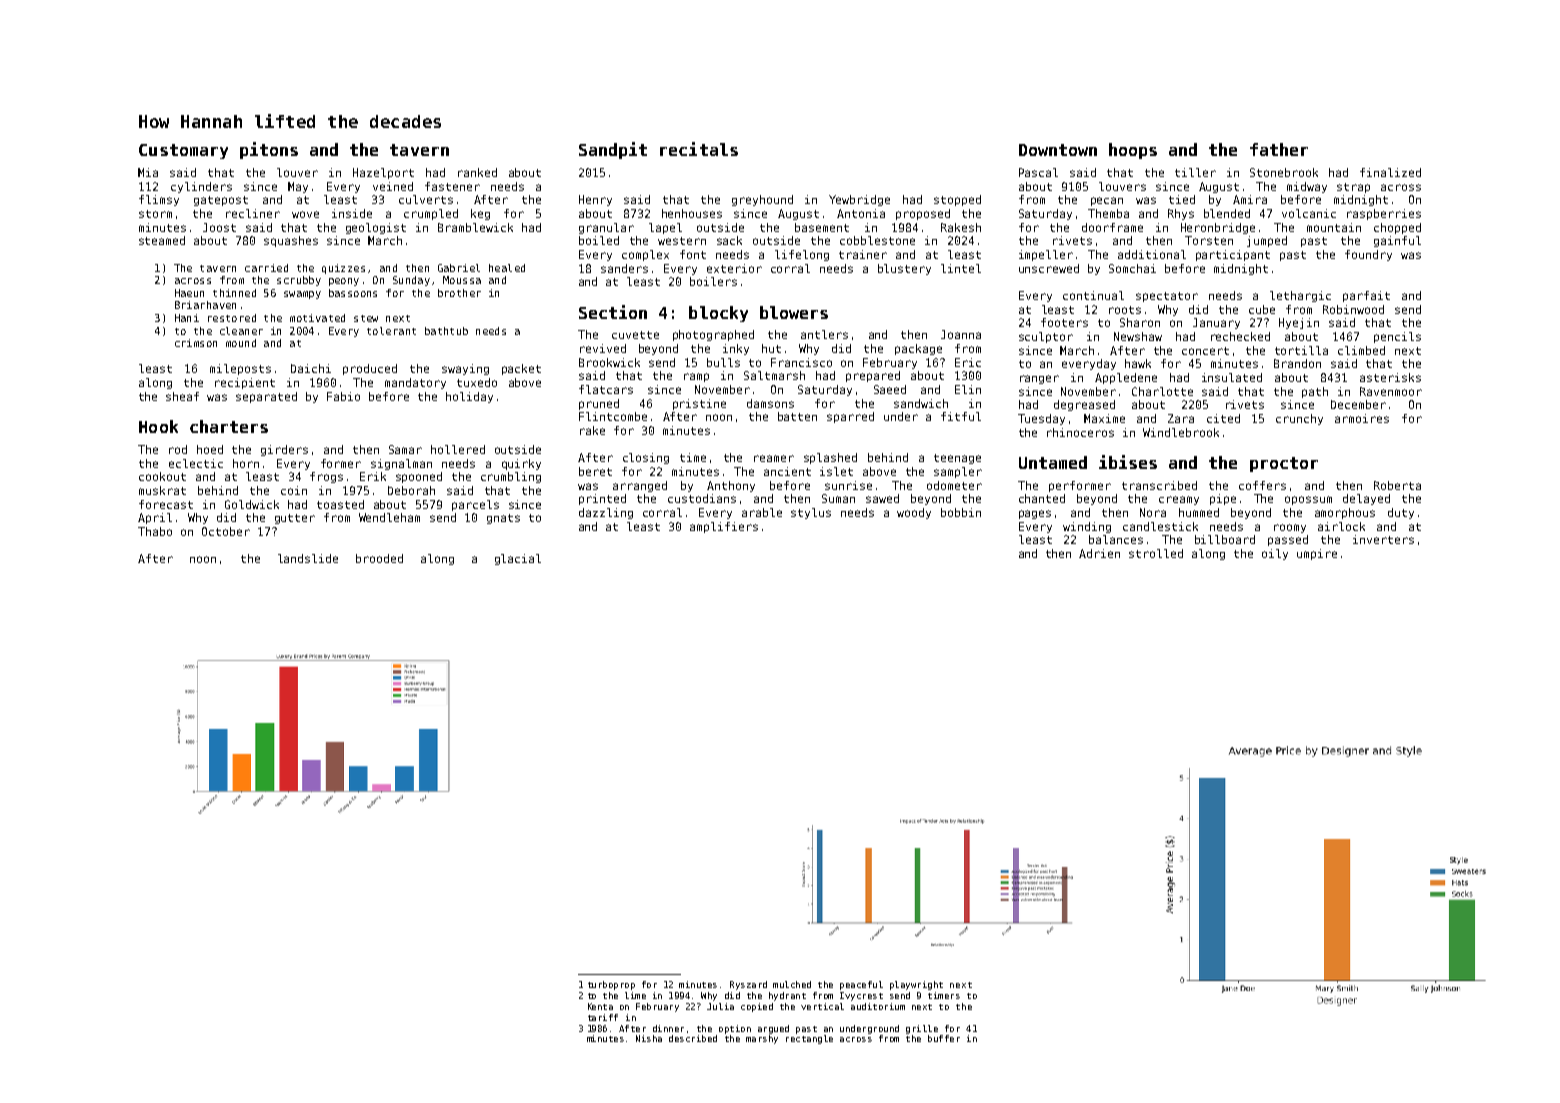 The image size is (1560, 1103). I want to click on Downtown, so click(1058, 150).
